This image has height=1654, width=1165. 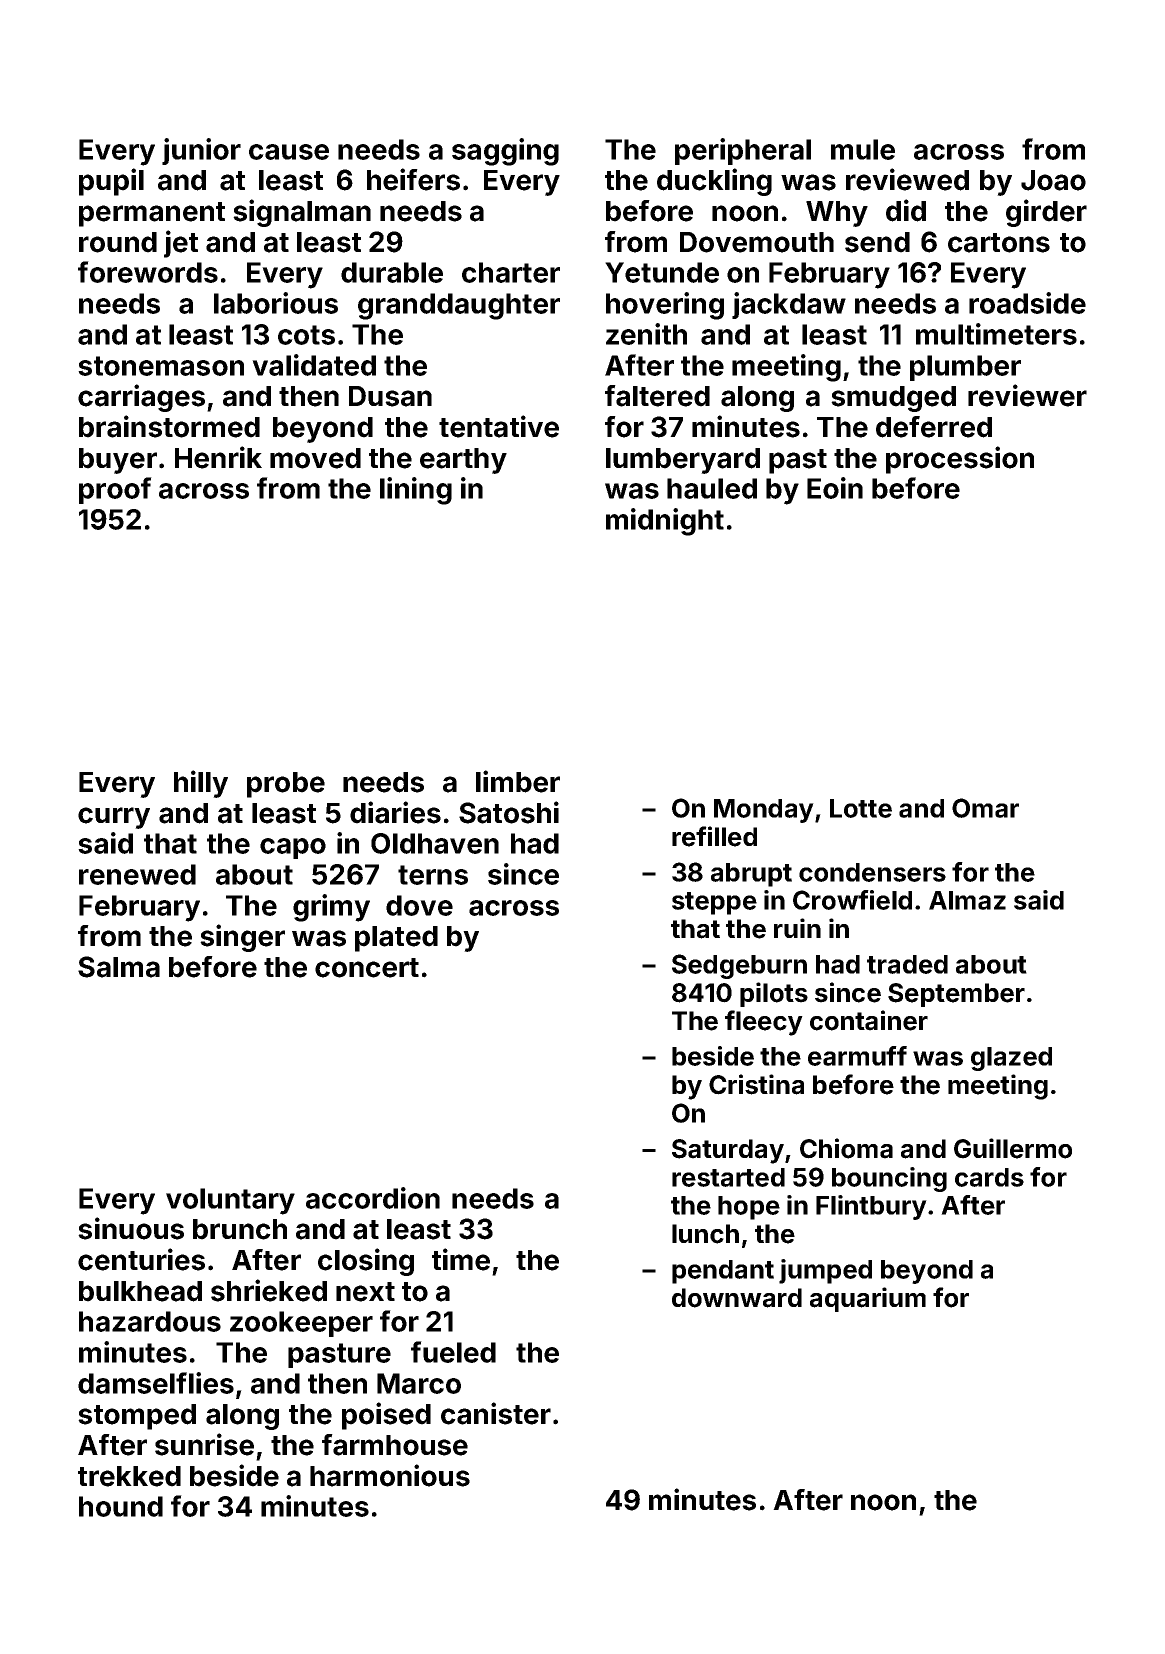 I want to click on proof, so click(x=115, y=490).
